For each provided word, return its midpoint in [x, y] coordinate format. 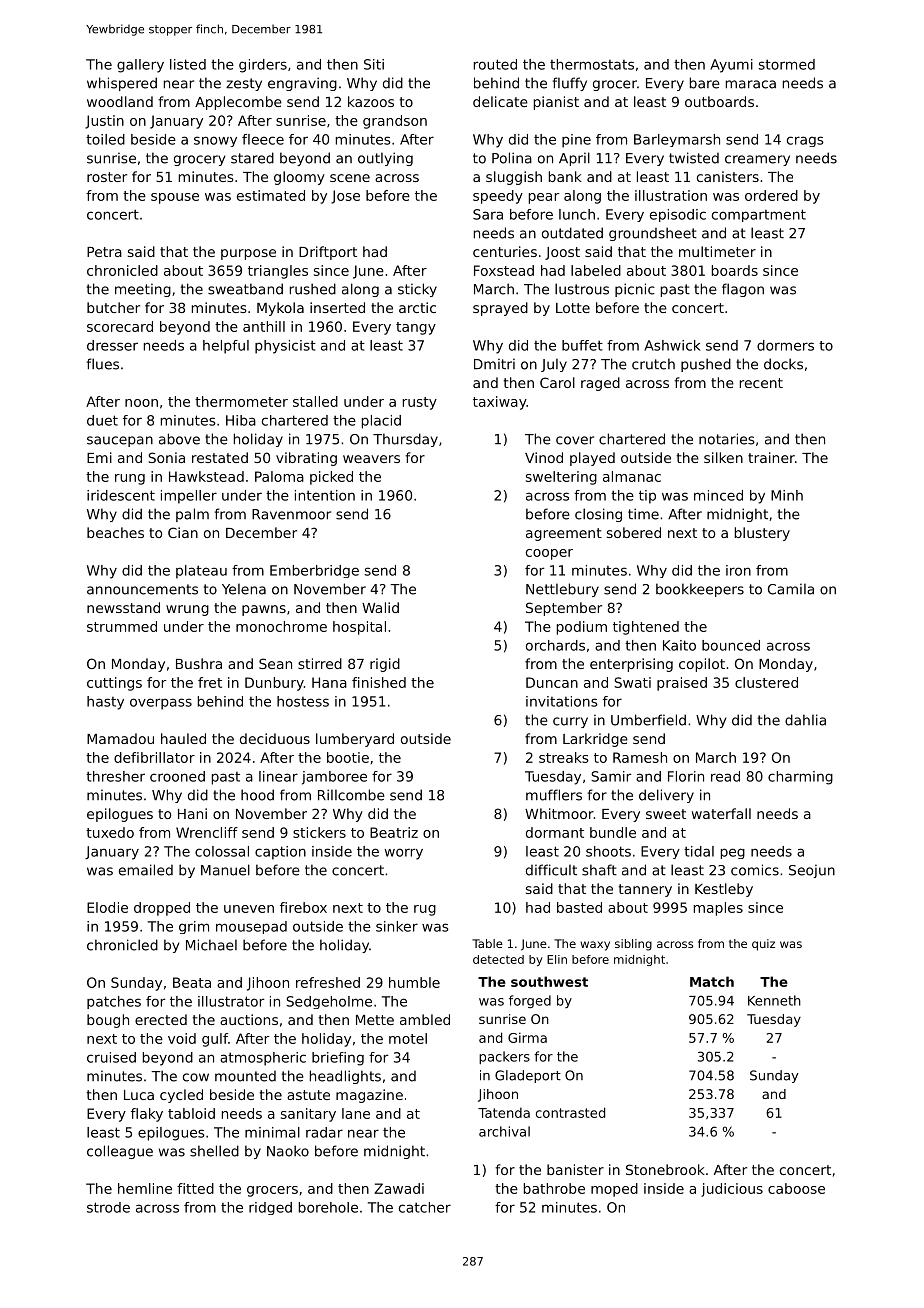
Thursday [405, 440]
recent [761, 383]
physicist [285, 347]
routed [495, 64]
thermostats [592, 64]
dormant [555, 832]
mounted [245, 1076]
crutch [653, 364]
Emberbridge [314, 571]
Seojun [812, 871]
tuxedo [110, 832]
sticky [417, 290]
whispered [122, 84]
